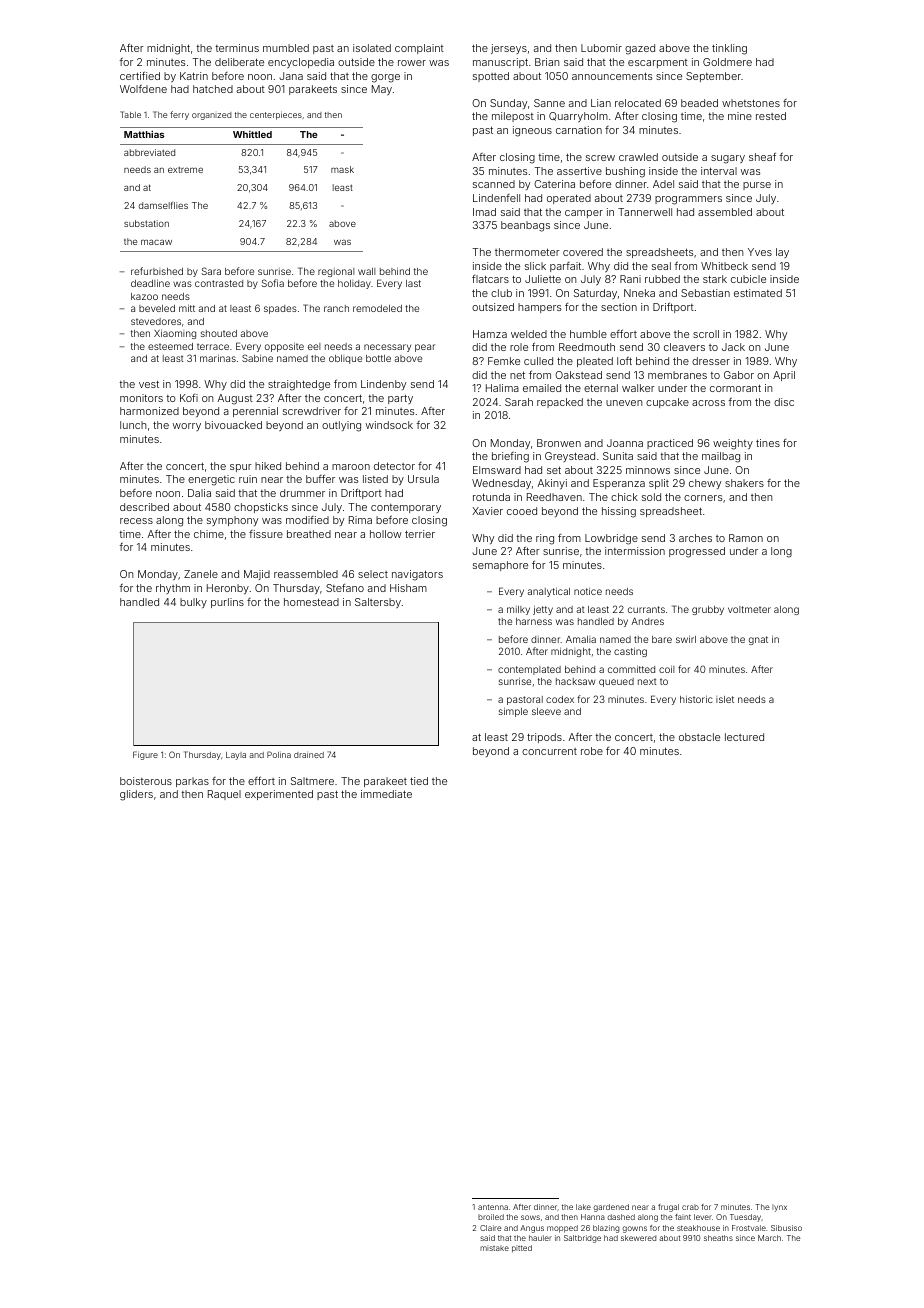 This document has width=924, height=1308. Describe the element at coordinates (522, 1249) in the document. I see `pitted` at that location.
